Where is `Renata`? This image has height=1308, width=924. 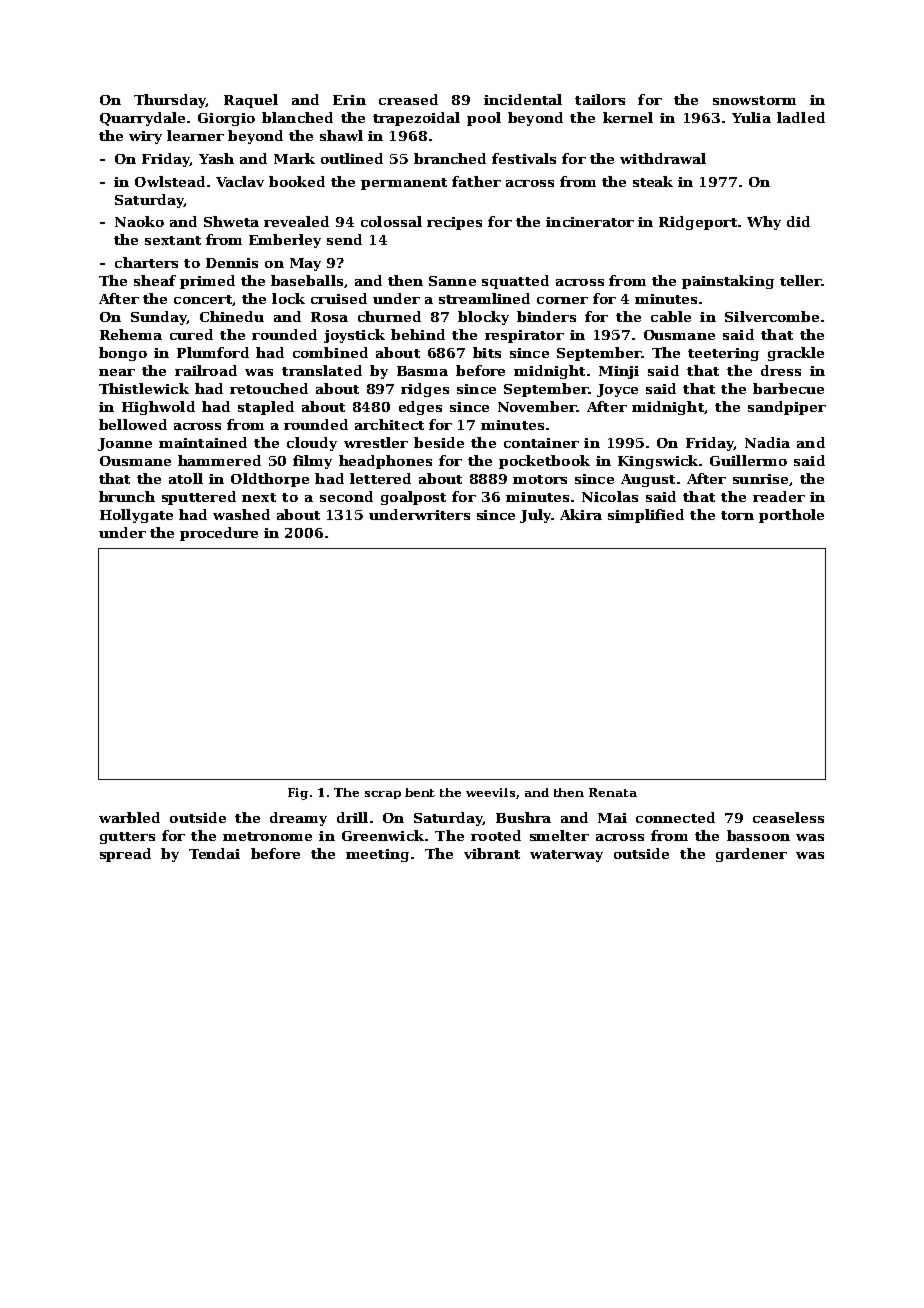 Renata is located at coordinates (613, 792).
